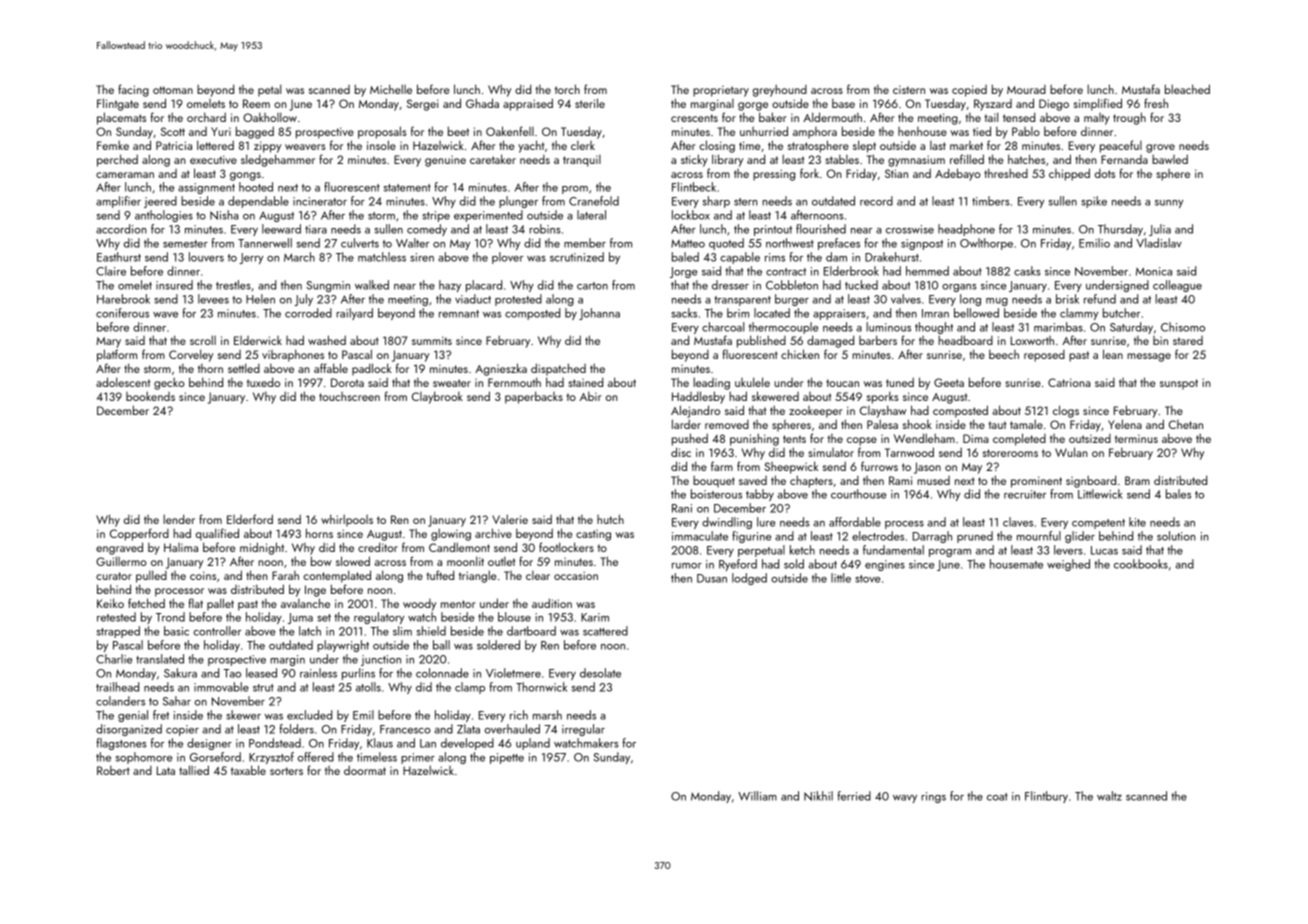  Describe the element at coordinates (681, 452) in the document. I see `disc` at that location.
